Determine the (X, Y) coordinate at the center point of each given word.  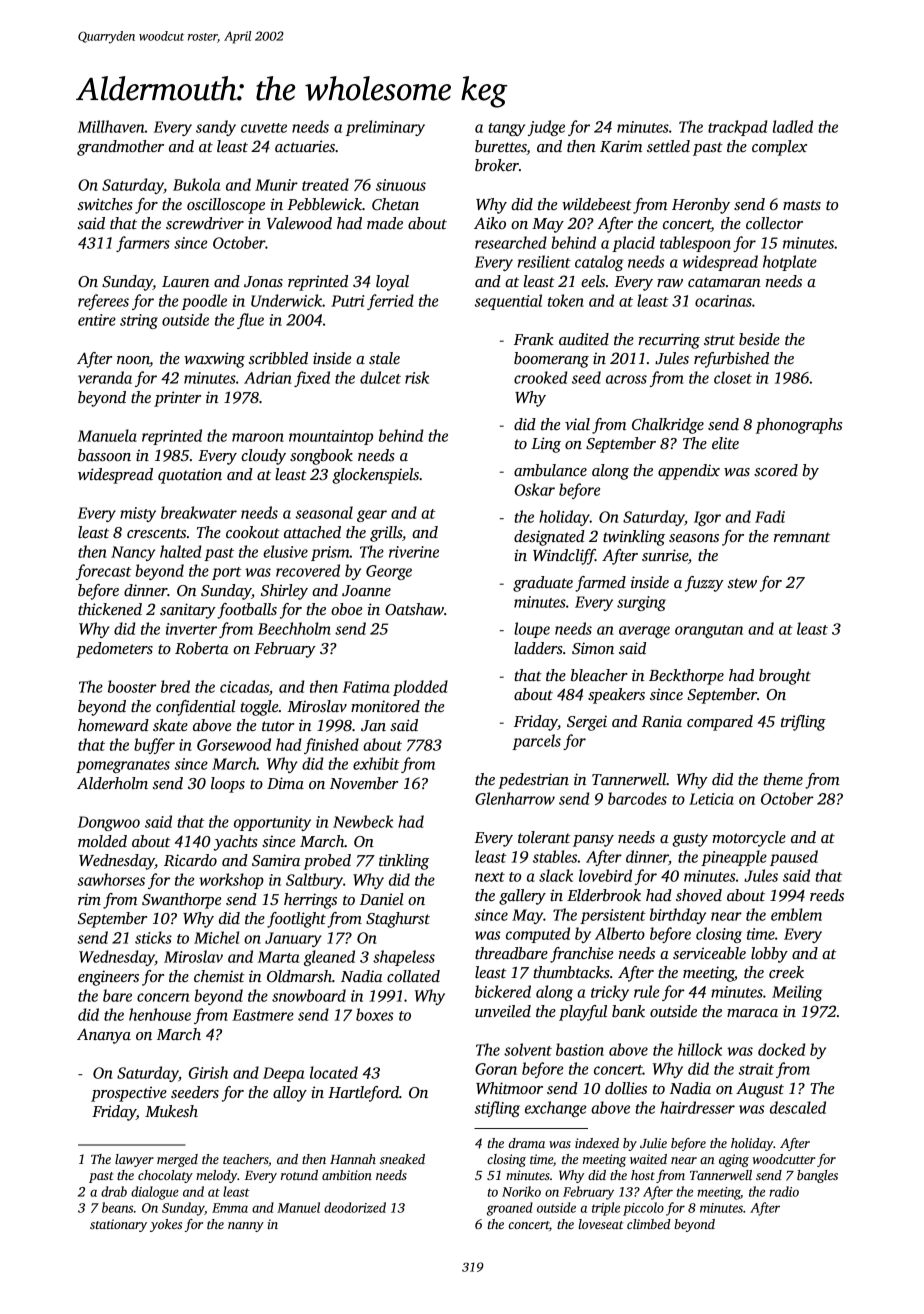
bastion (580, 1049)
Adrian (267, 377)
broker (497, 165)
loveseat (601, 1224)
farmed (600, 584)
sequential (508, 302)
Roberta (202, 648)
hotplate (790, 263)
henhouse (160, 1014)
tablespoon (695, 244)
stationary (118, 1225)
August (760, 1090)
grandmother (120, 148)
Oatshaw (414, 609)
